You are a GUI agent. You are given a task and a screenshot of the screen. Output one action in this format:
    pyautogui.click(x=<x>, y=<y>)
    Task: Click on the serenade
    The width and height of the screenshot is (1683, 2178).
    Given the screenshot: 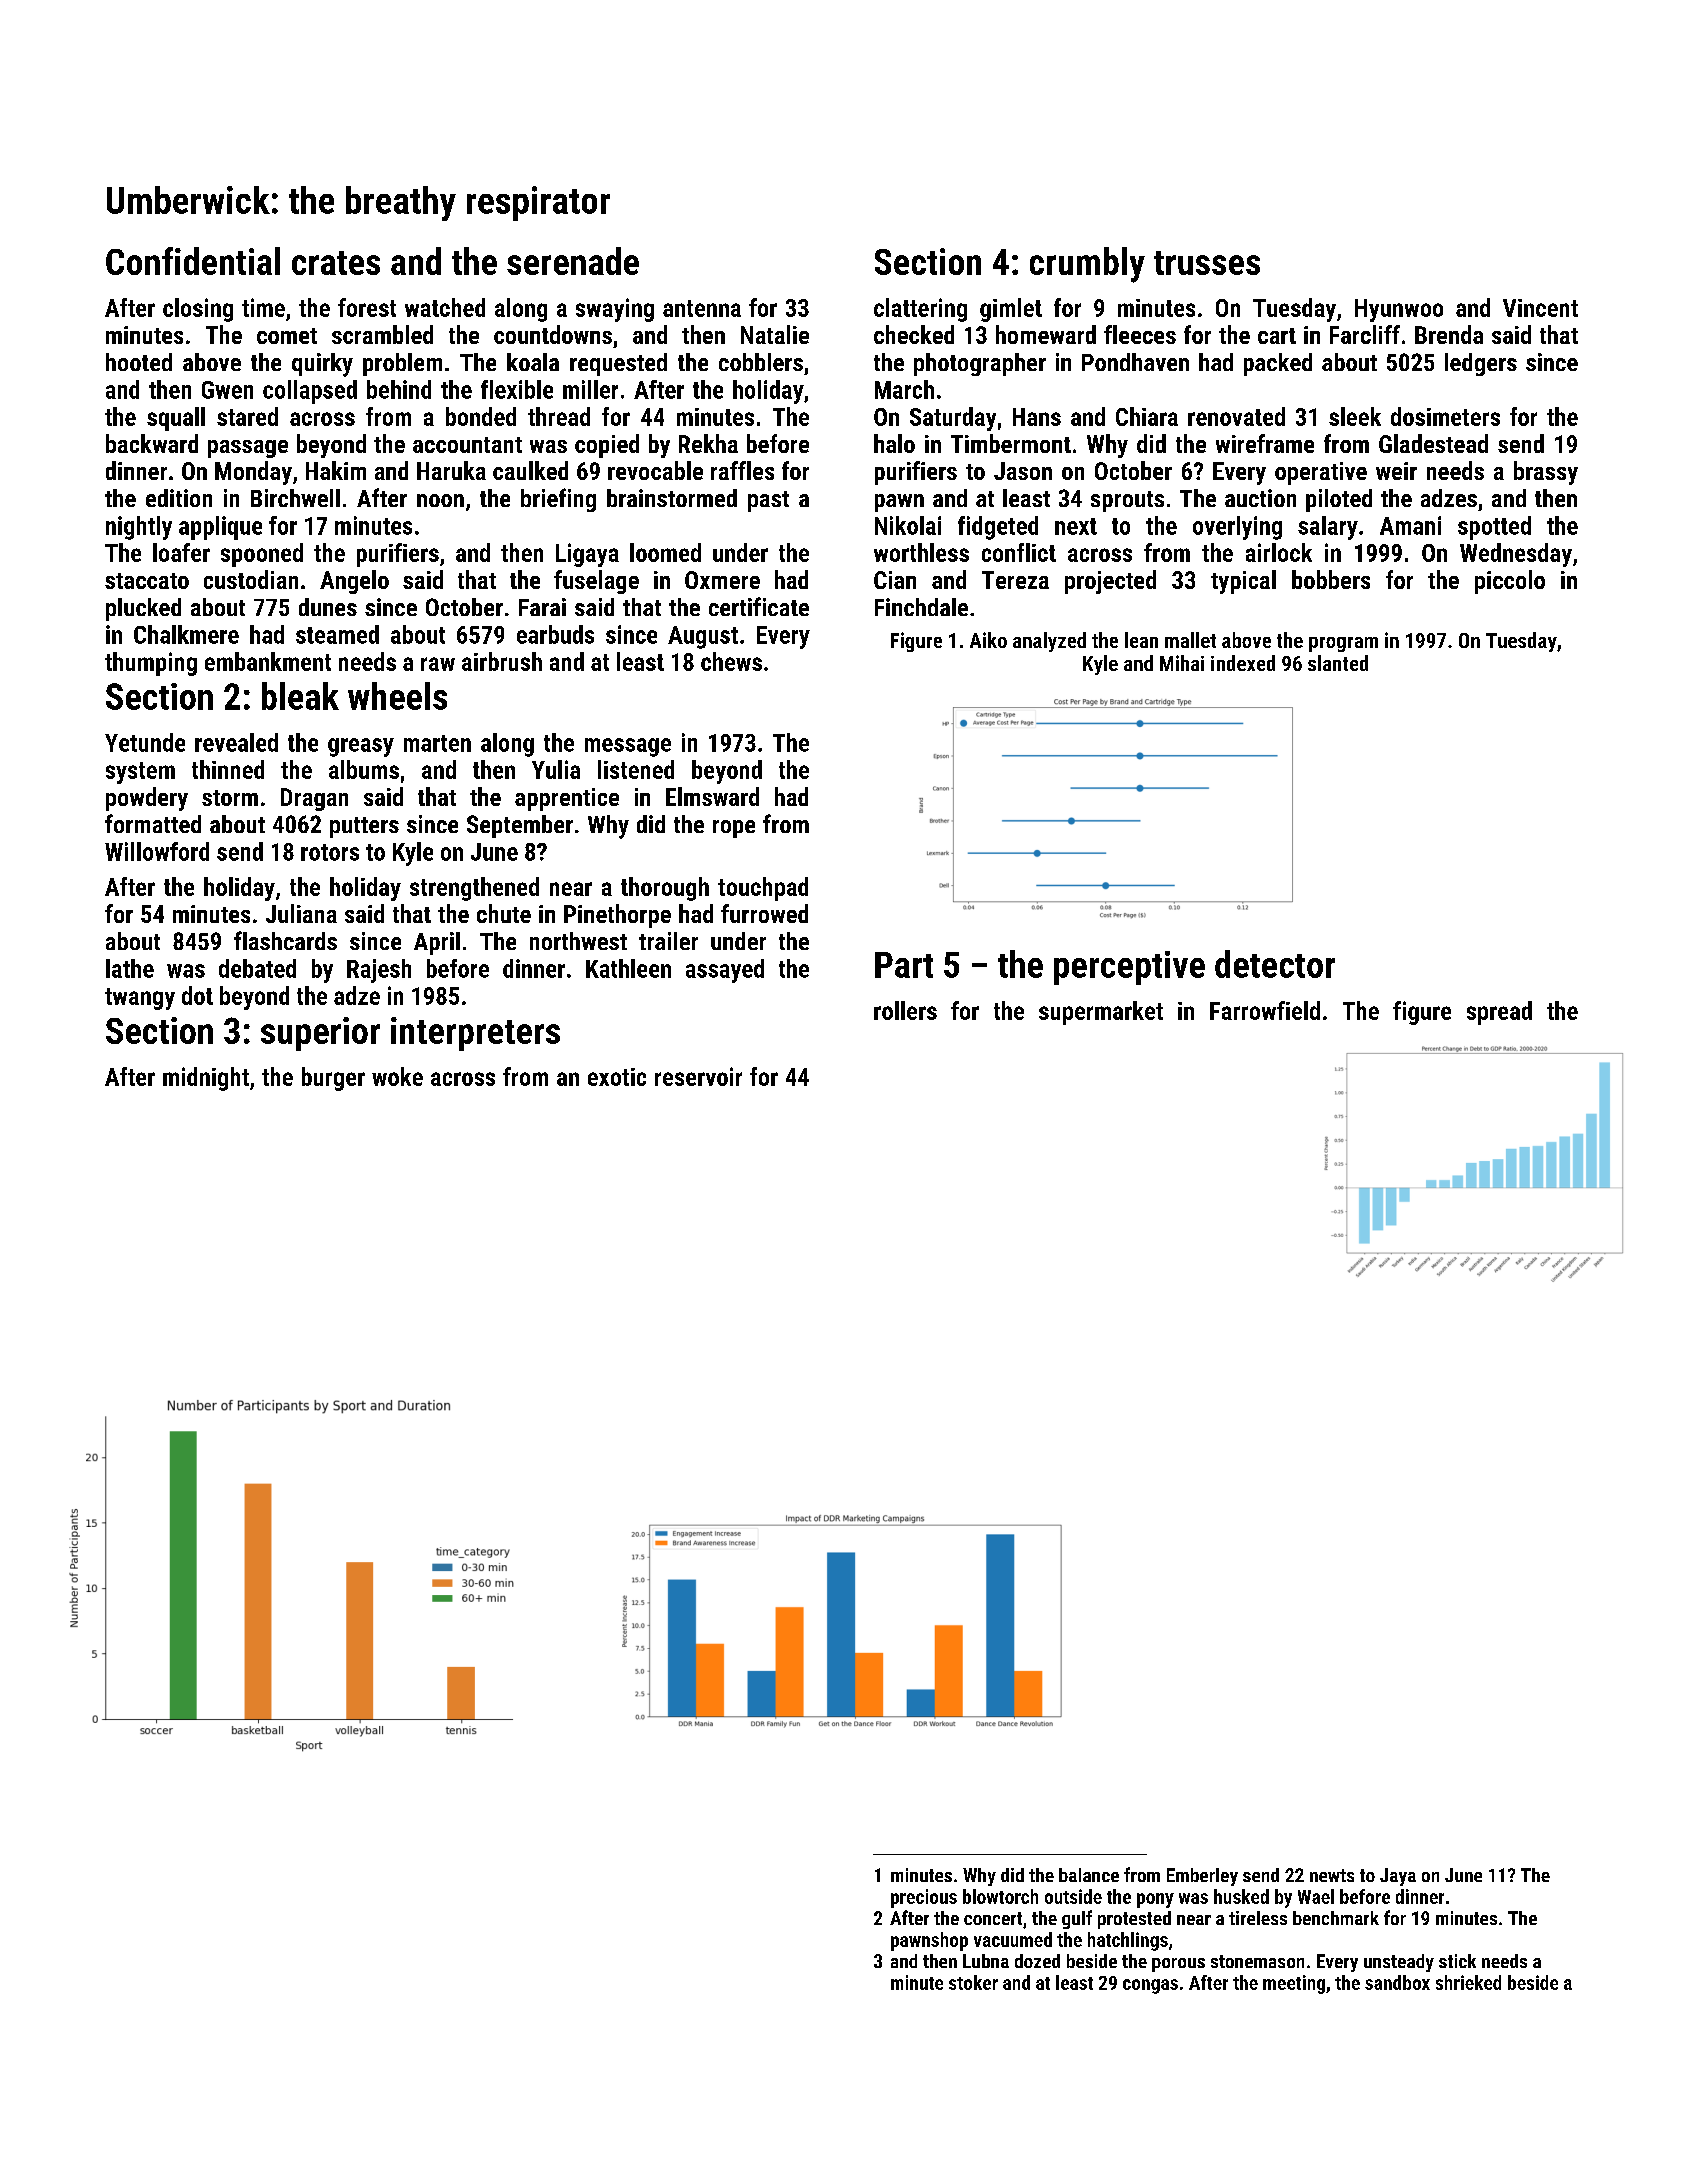 What is the action you would take?
    pyautogui.click(x=573, y=261)
